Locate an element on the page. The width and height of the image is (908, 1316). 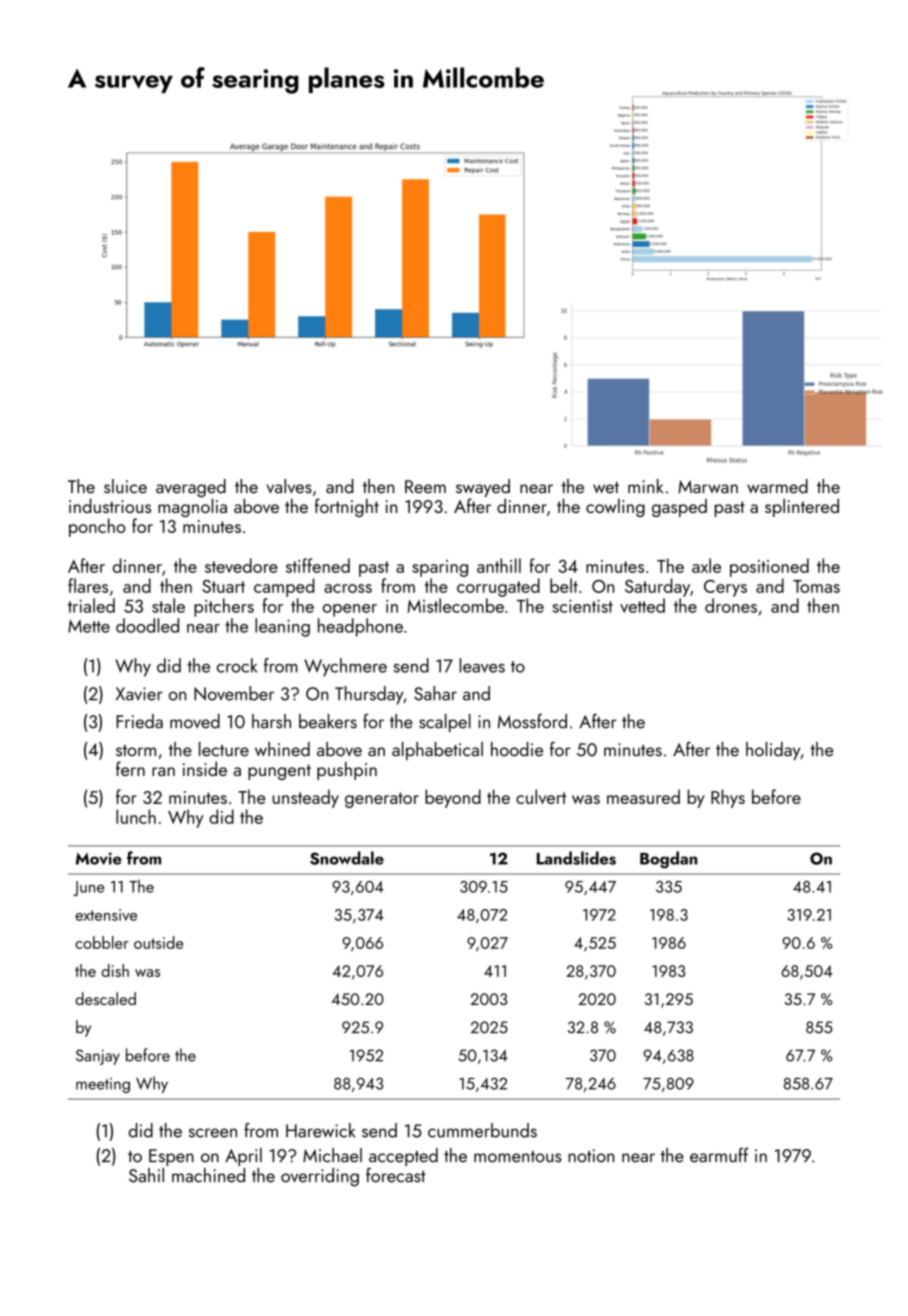
Bogdan is located at coordinates (668, 860).
